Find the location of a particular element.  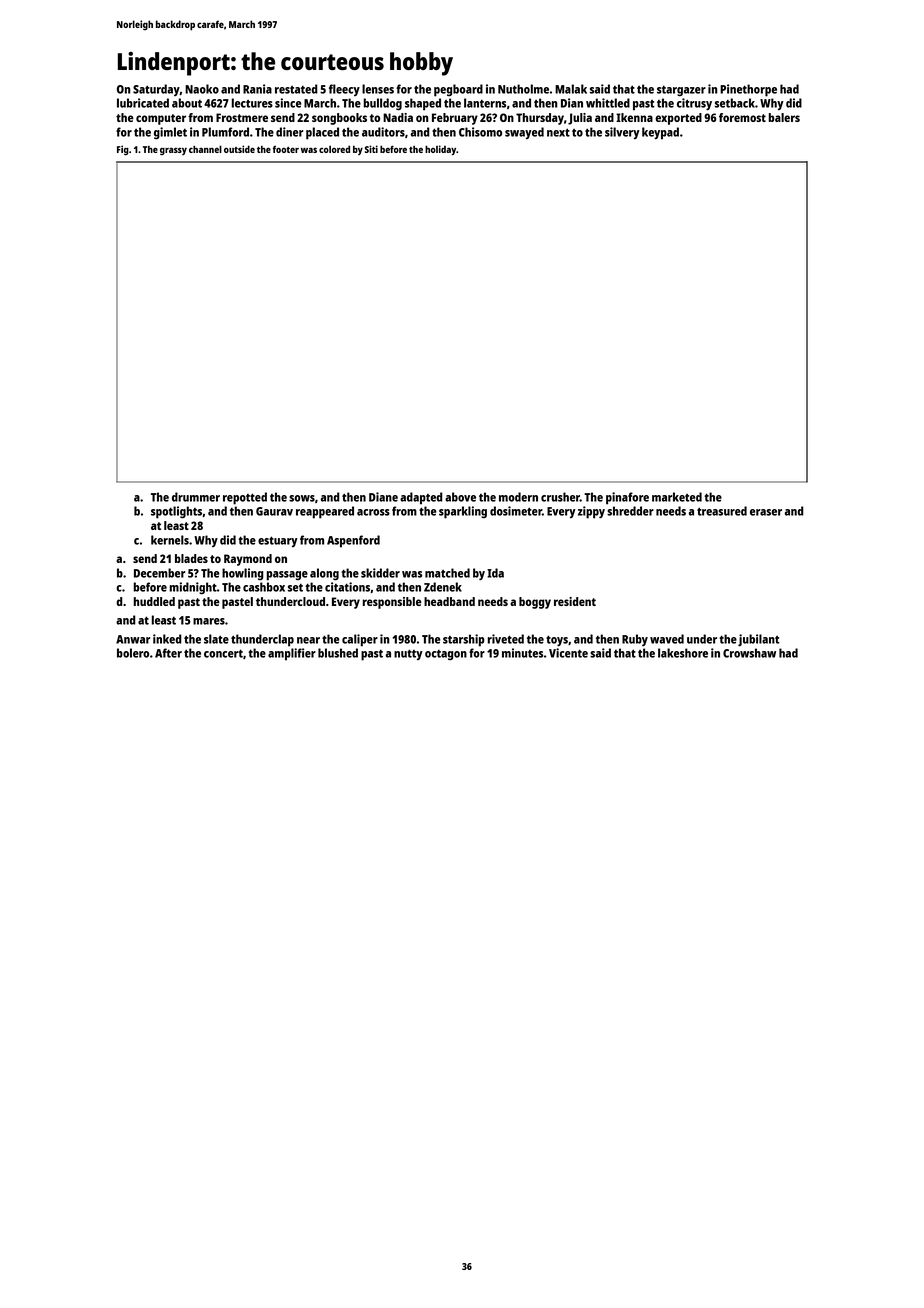

stargazer is located at coordinates (681, 91).
